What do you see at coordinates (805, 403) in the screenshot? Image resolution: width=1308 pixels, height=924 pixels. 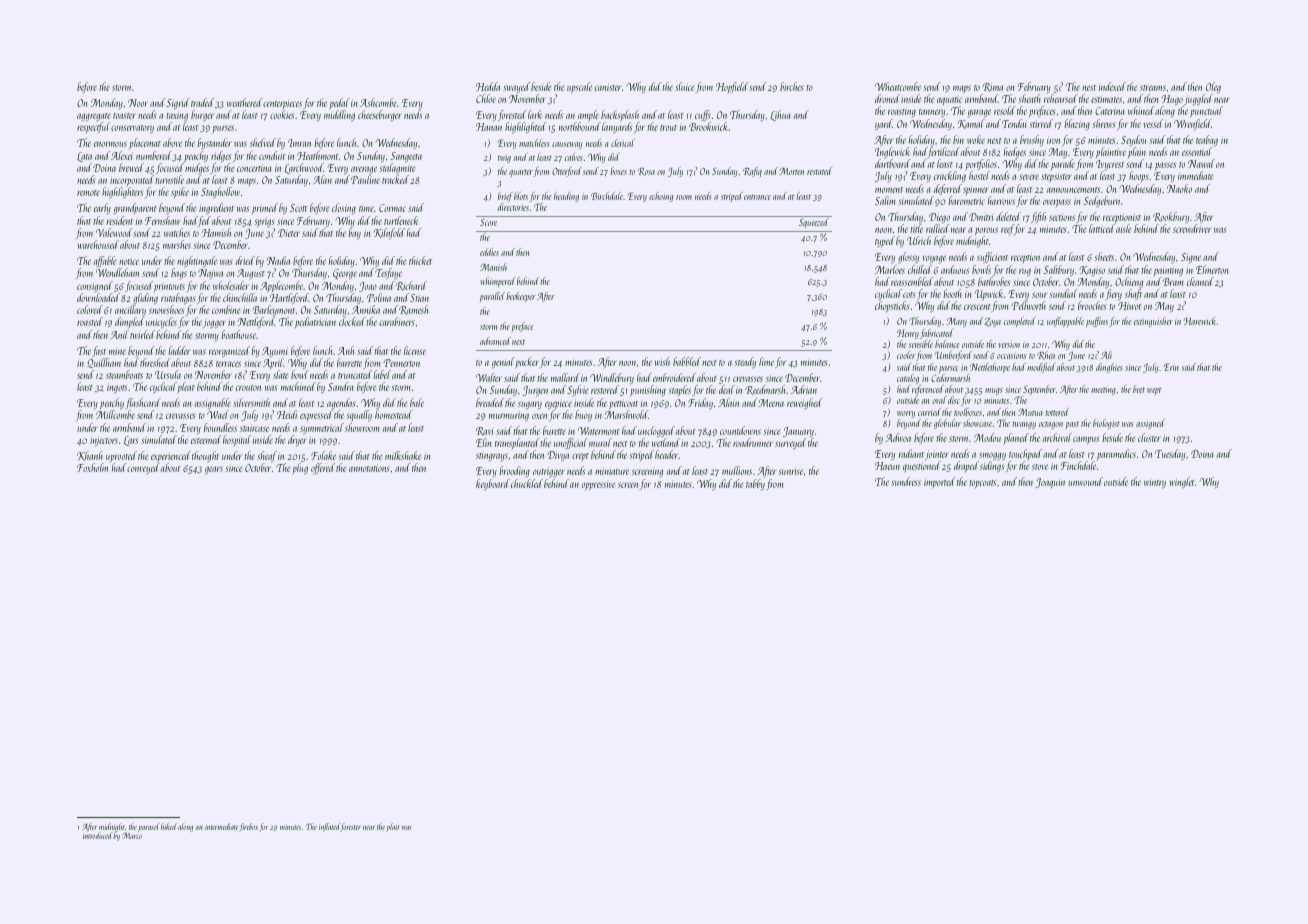 I see `reweighed` at bounding box center [805, 403].
